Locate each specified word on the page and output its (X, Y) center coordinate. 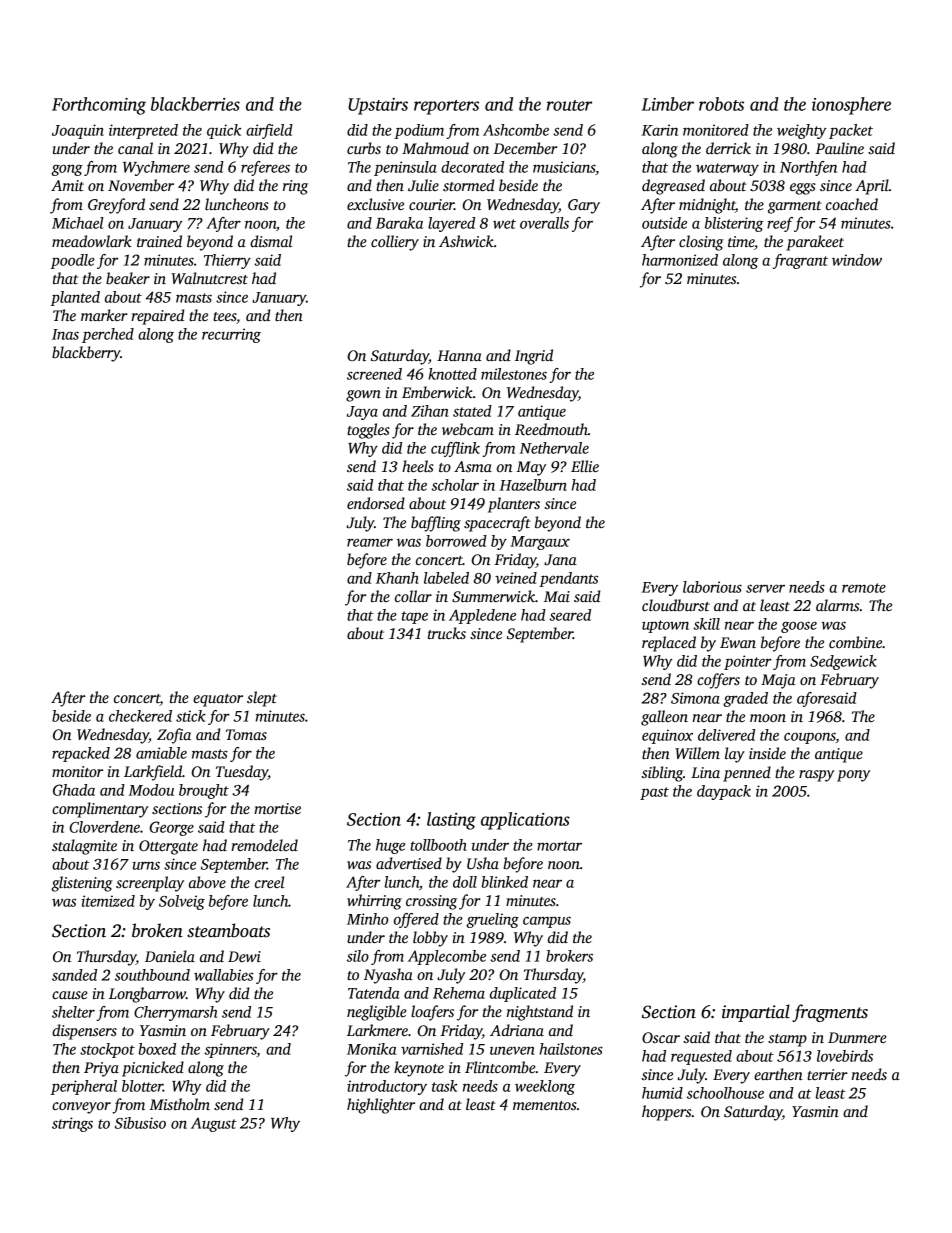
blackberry (86, 354)
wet (504, 224)
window (857, 260)
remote (864, 588)
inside (767, 753)
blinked (504, 882)
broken (157, 930)
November (141, 185)
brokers (569, 956)
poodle (73, 261)
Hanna (459, 355)
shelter (73, 1012)
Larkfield (153, 773)
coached (852, 204)
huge (390, 846)
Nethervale (554, 448)
